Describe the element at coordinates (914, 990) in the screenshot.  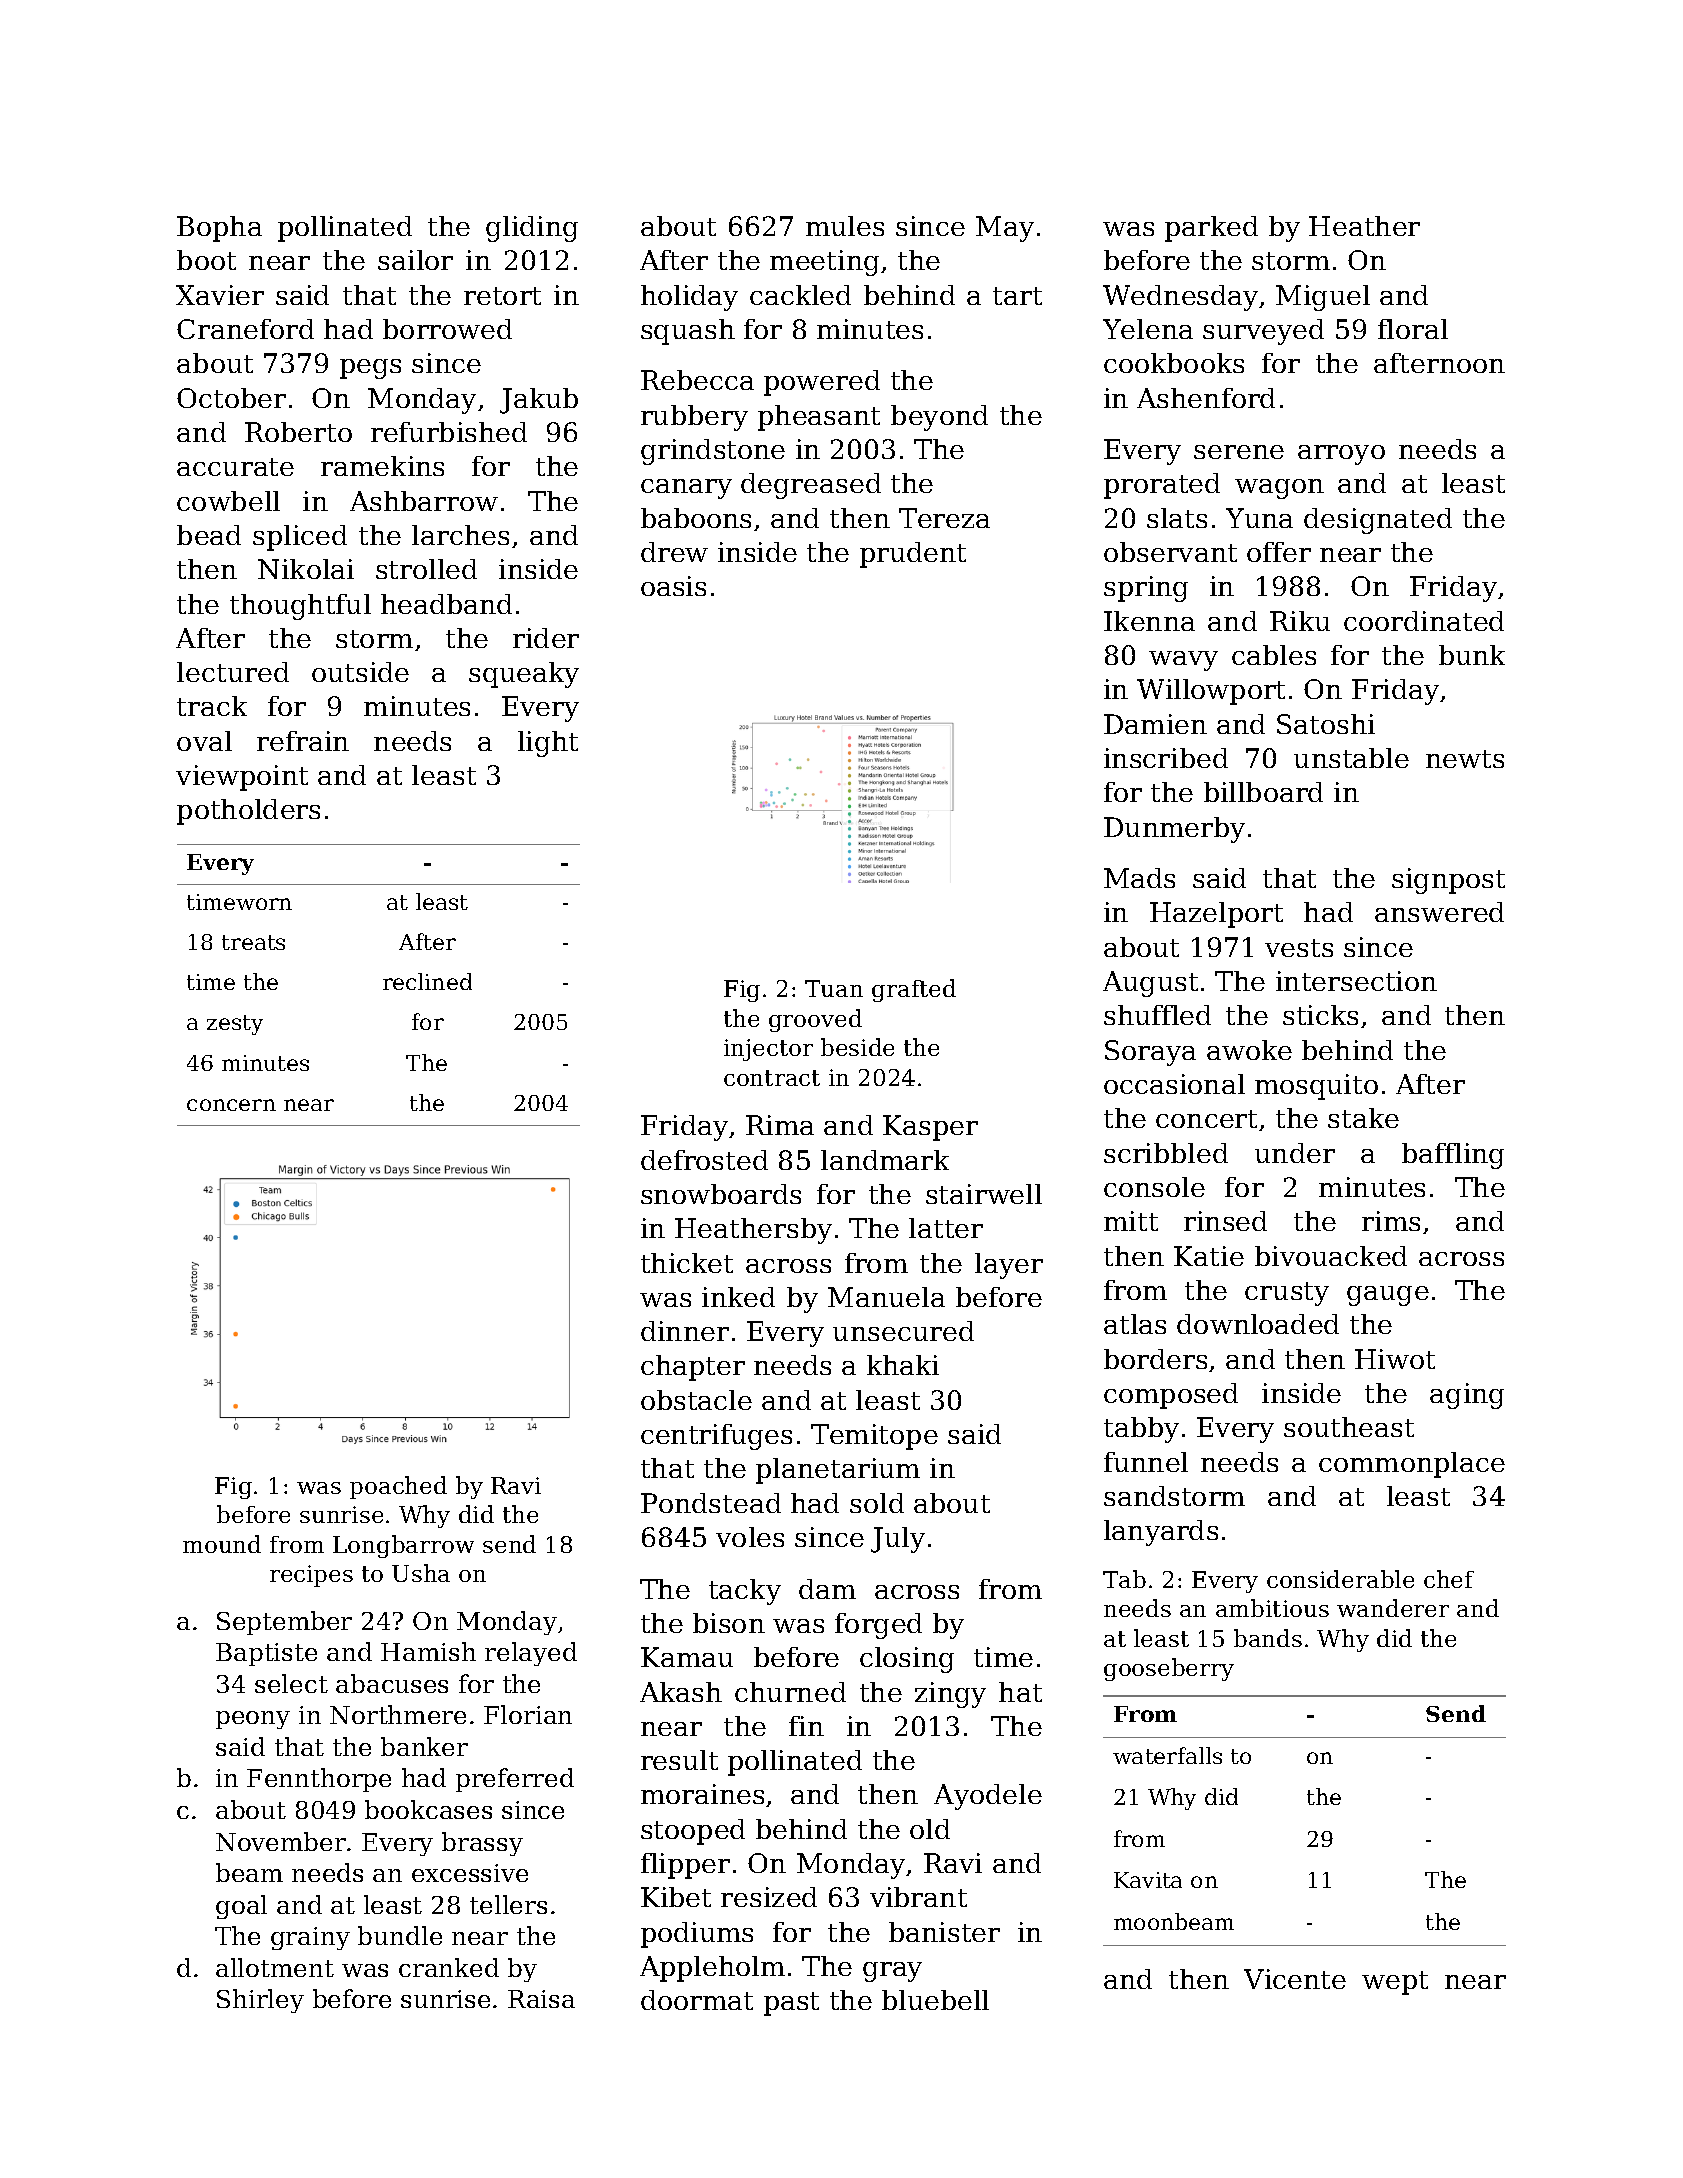
I see `grafted` at that location.
